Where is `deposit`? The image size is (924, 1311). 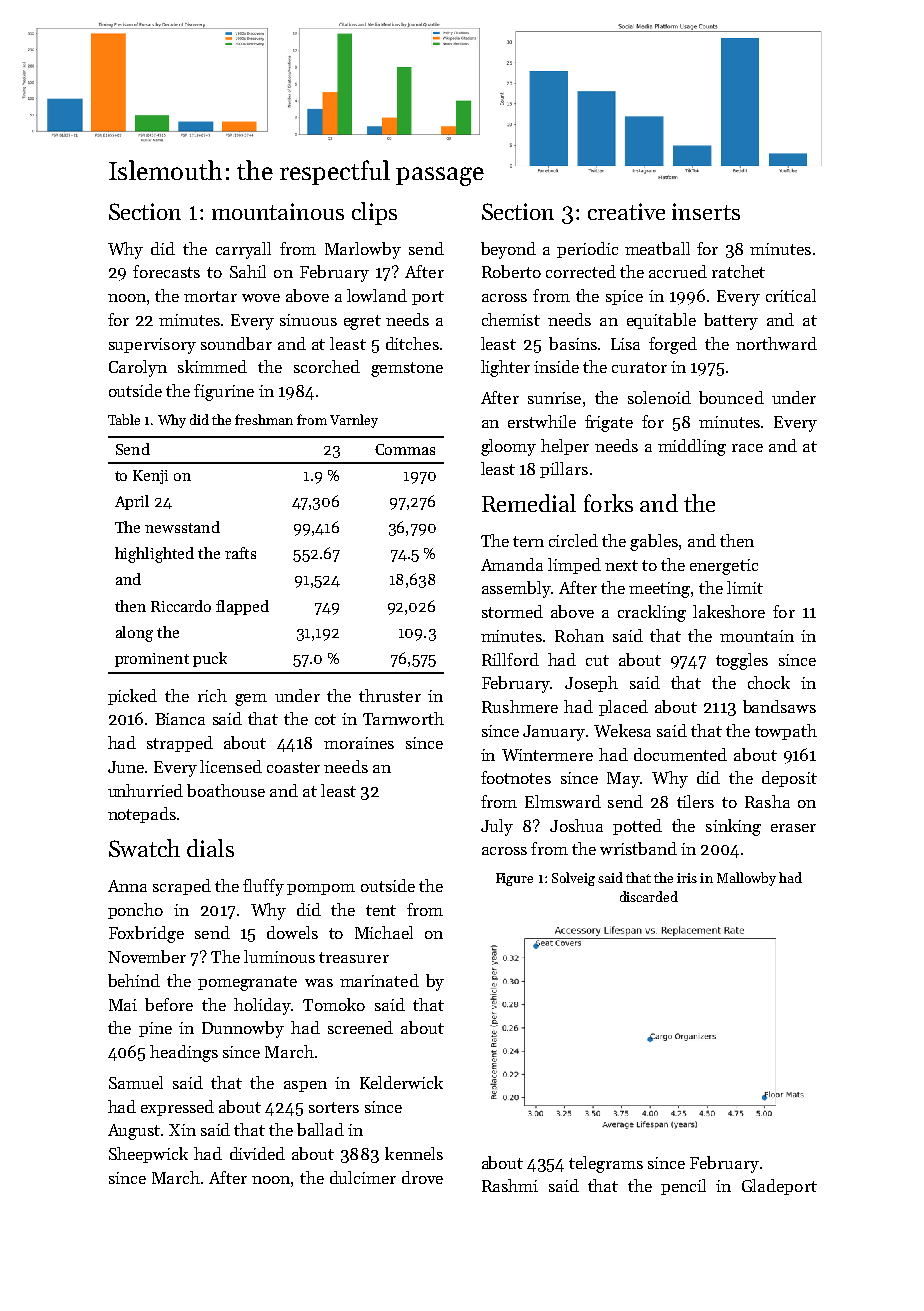 deposit is located at coordinates (789, 779).
